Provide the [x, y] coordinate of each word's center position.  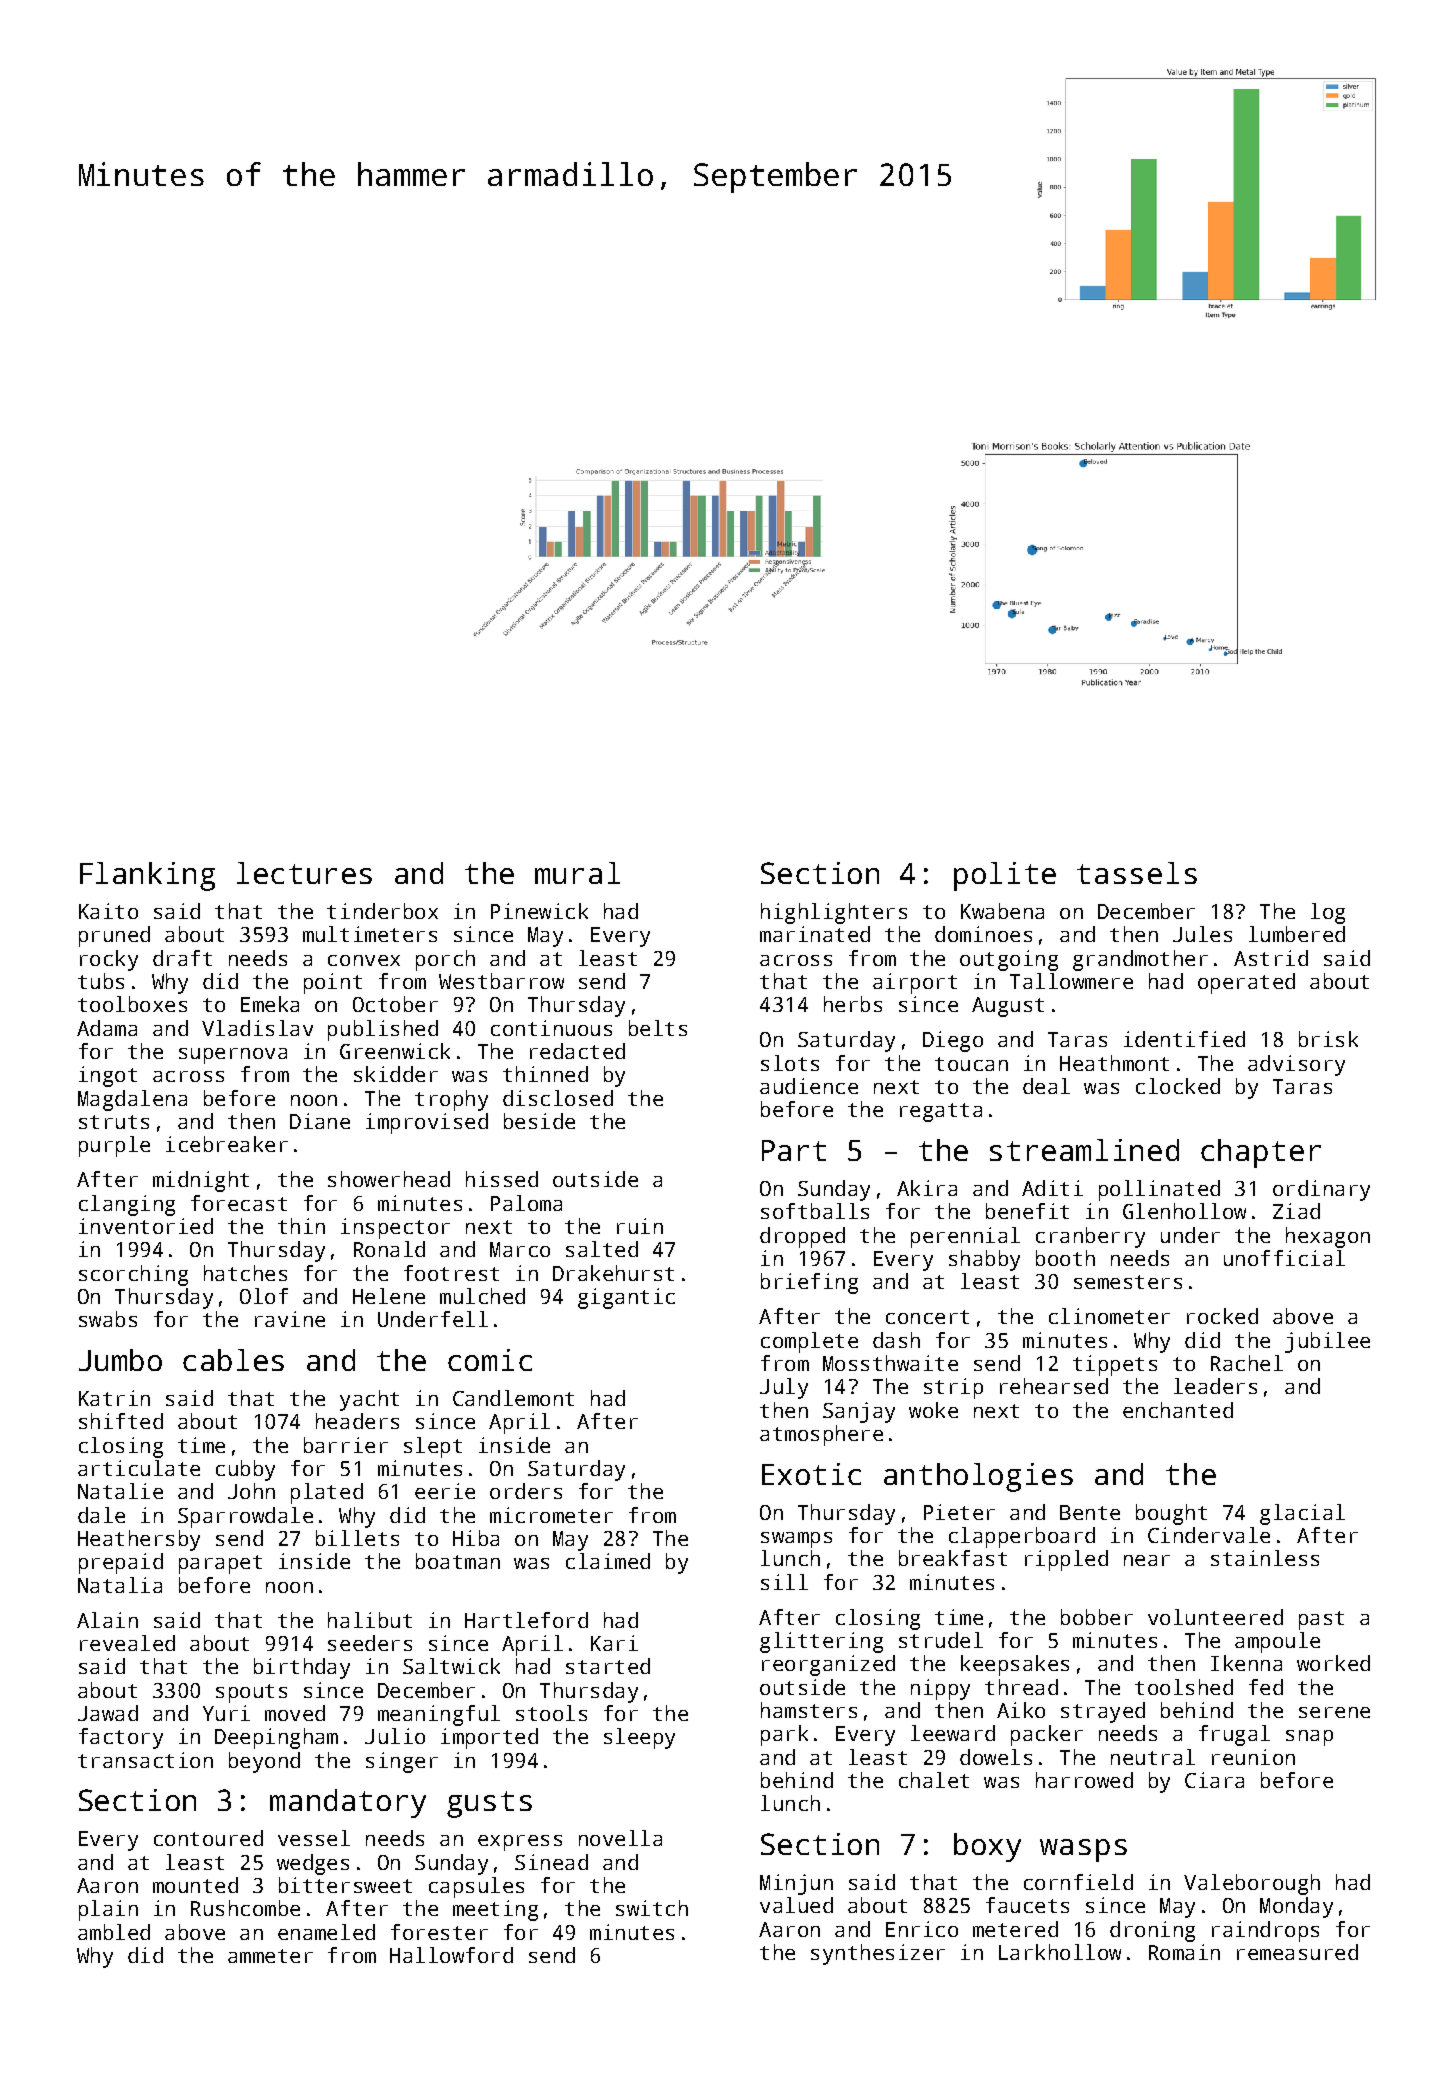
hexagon [1328, 1237]
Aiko [1021, 1710]
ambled [114, 1932]
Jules [1202, 934]
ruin [640, 1226]
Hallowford [451, 1955]
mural [577, 873]
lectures [304, 873]
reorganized [828, 1665]
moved [295, 1713]
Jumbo [120, 1360]
